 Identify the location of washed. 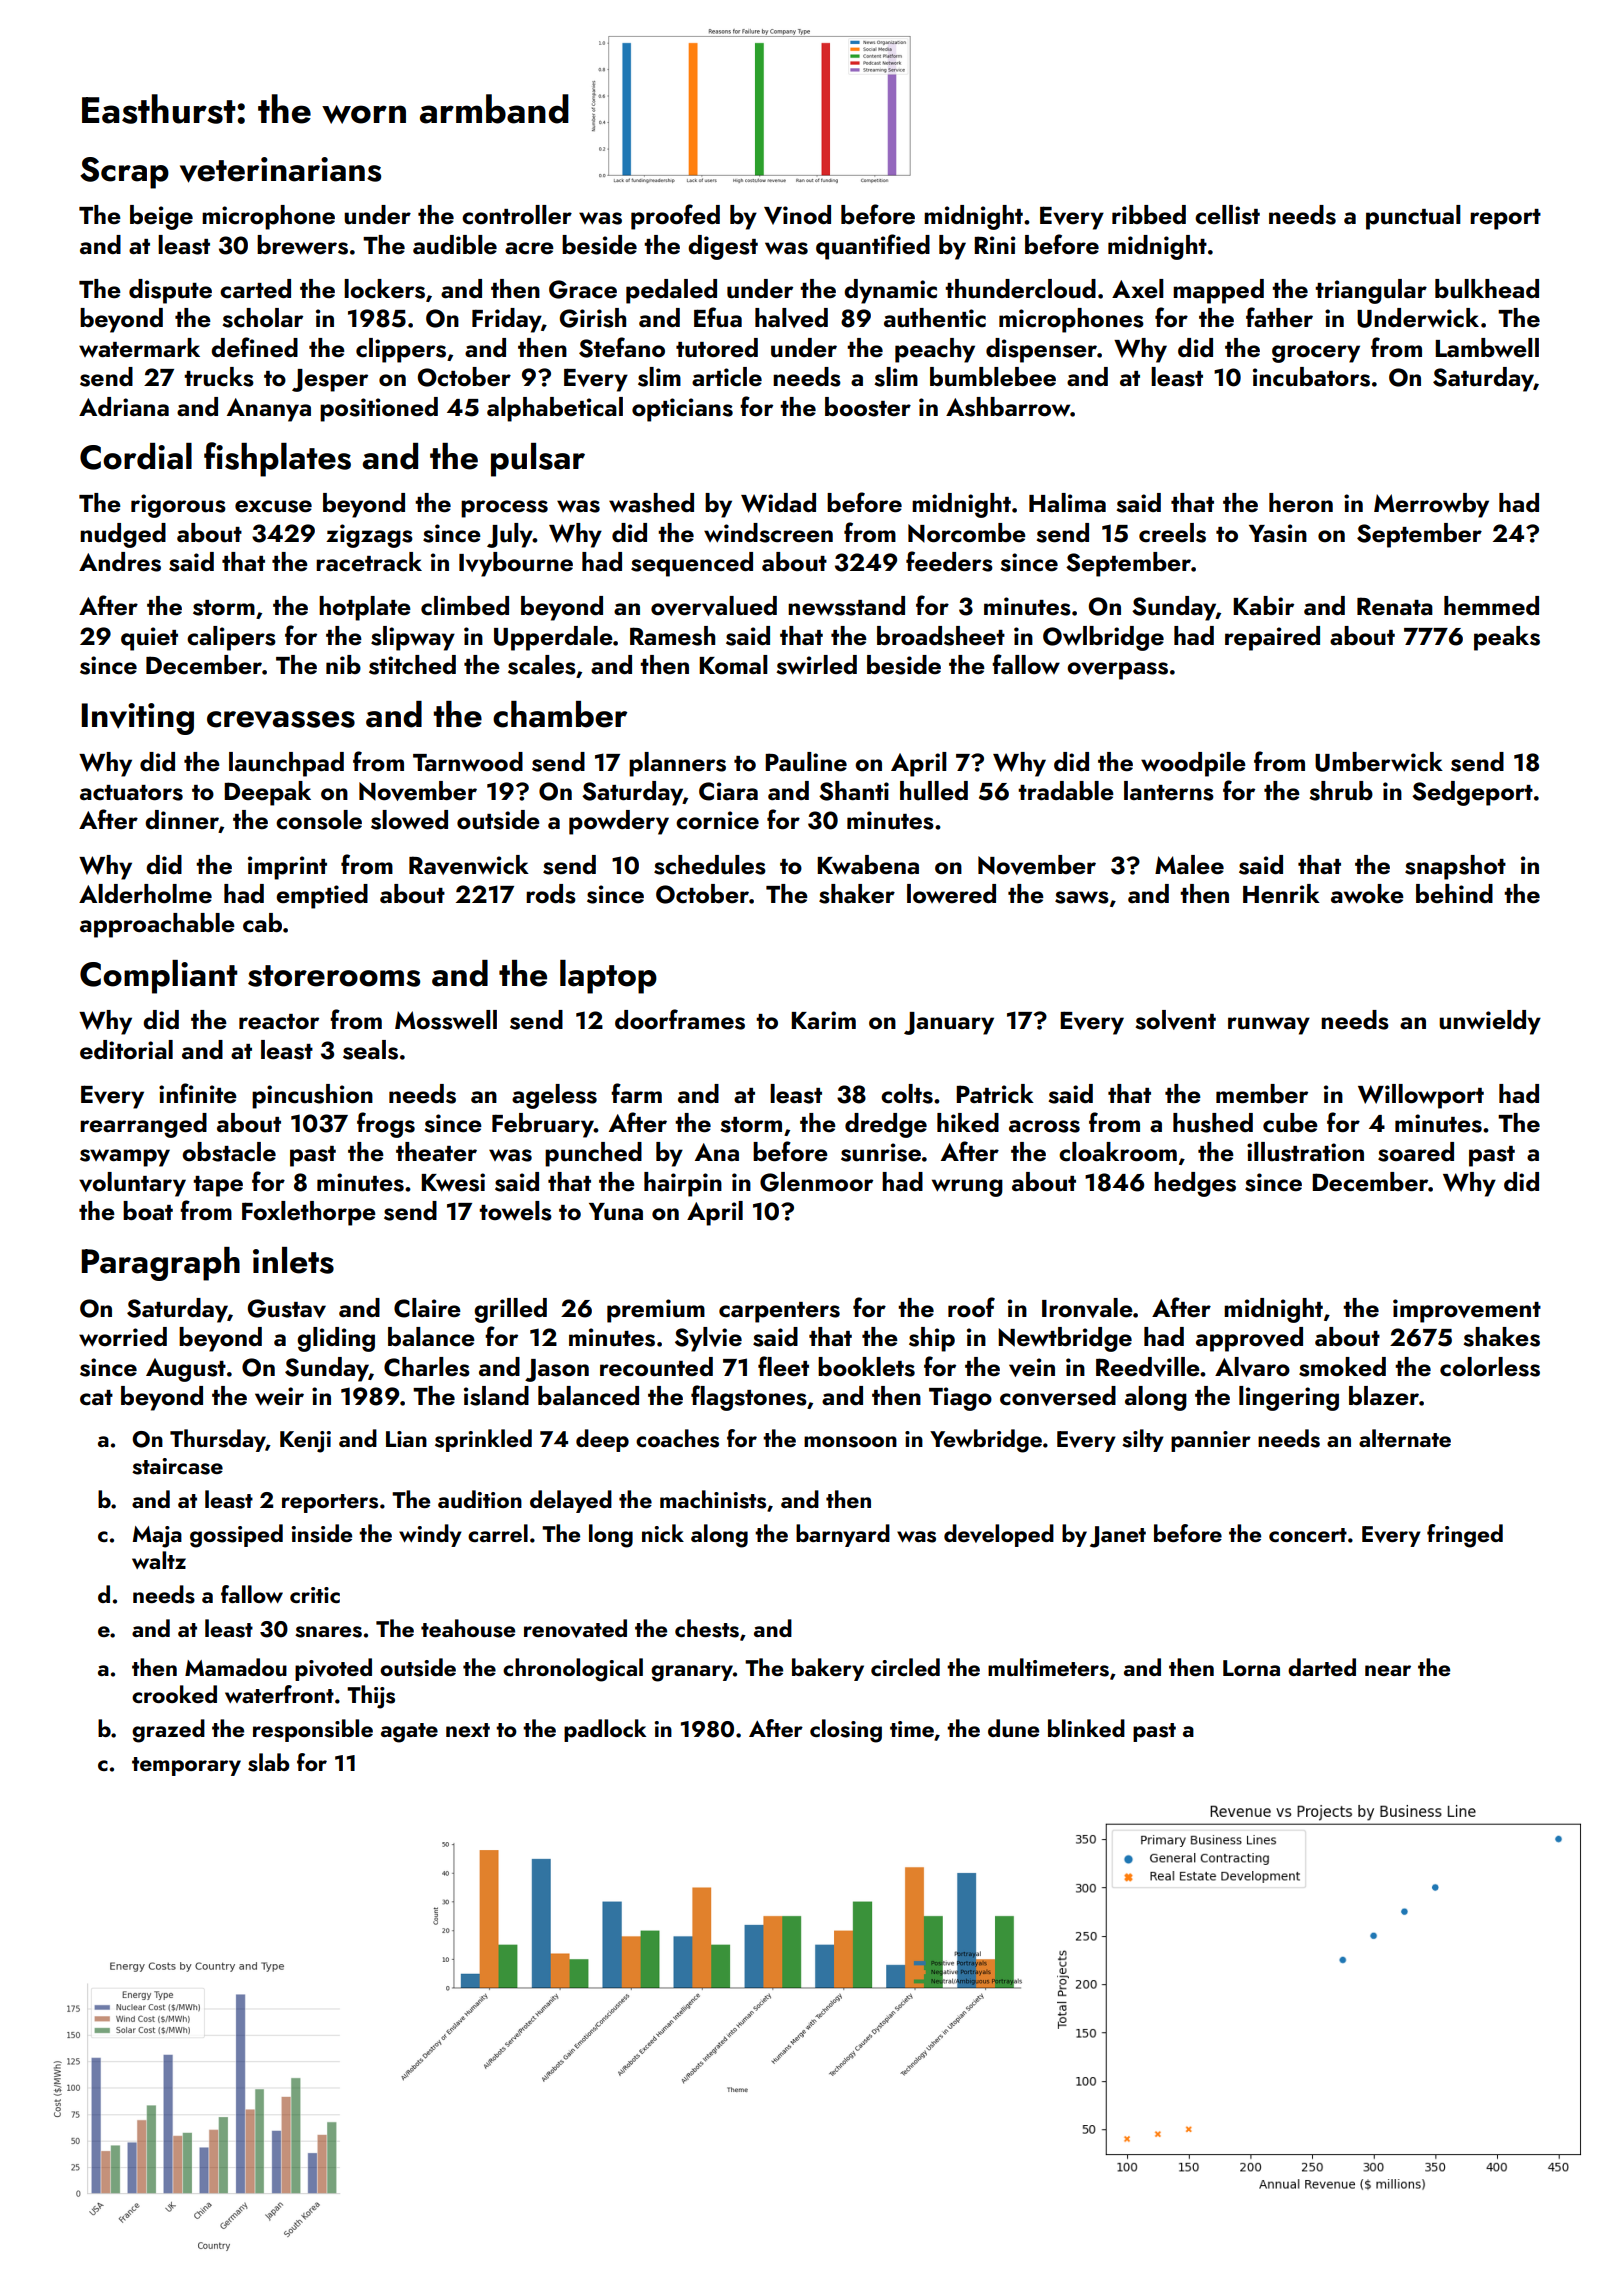
(651, 503).
